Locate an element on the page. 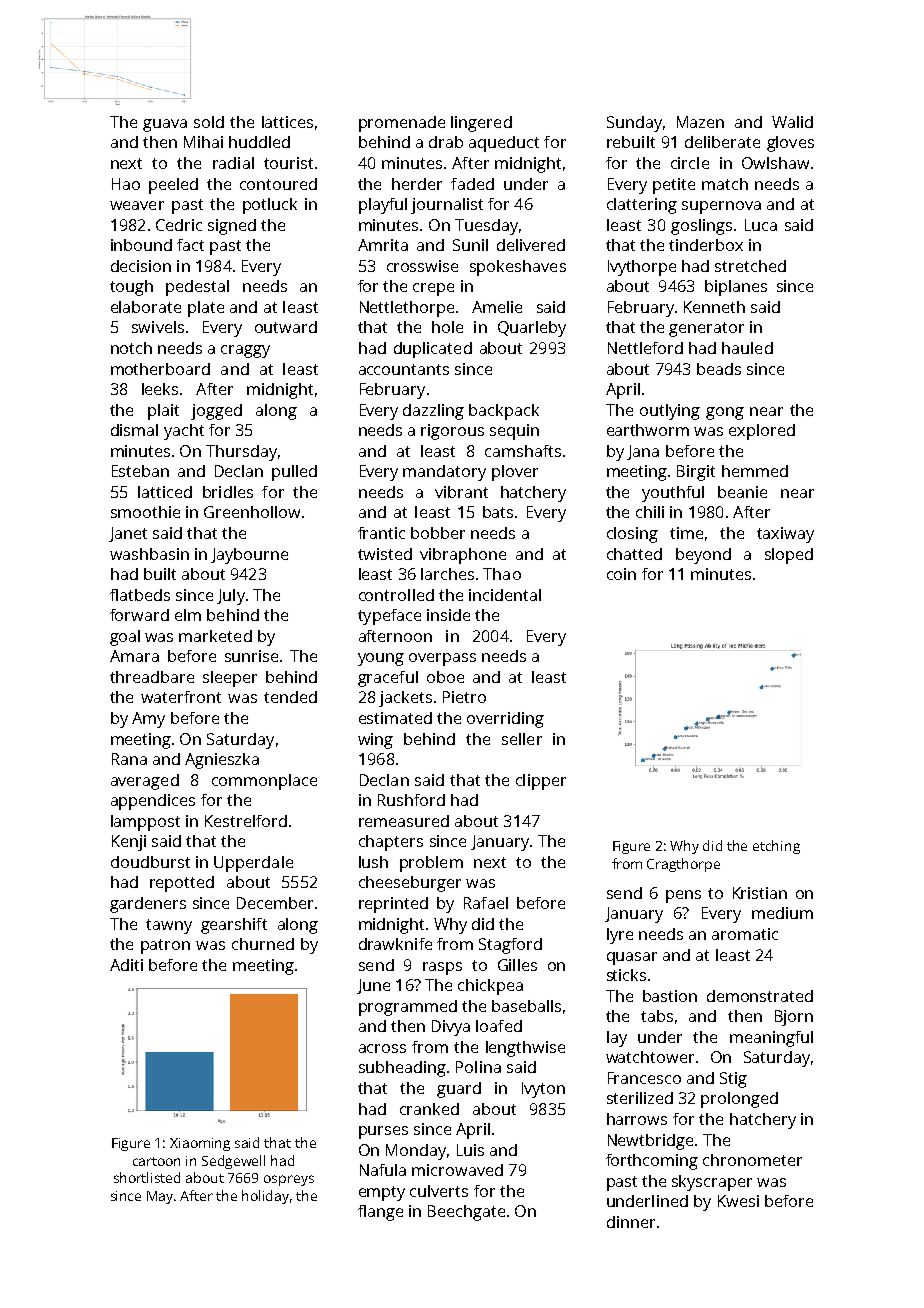  sloped is located at coordinates (789, 556).
